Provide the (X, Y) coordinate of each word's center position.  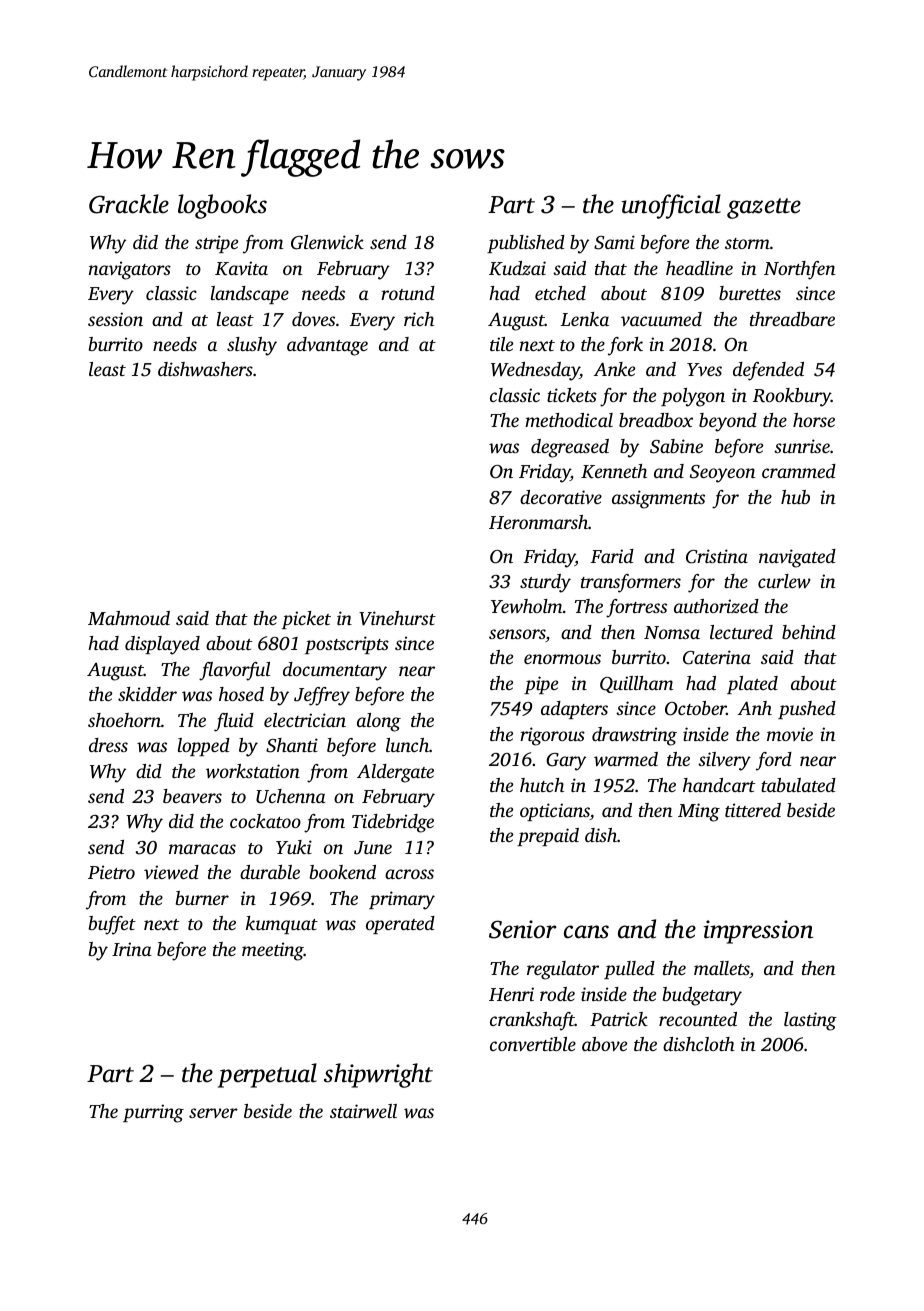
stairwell (363, 1111)
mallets (722, 969)
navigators (130, 270)
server (213, 1113)
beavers (192, 796)
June (373, 848)
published (526, 244)
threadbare (792, 319)
